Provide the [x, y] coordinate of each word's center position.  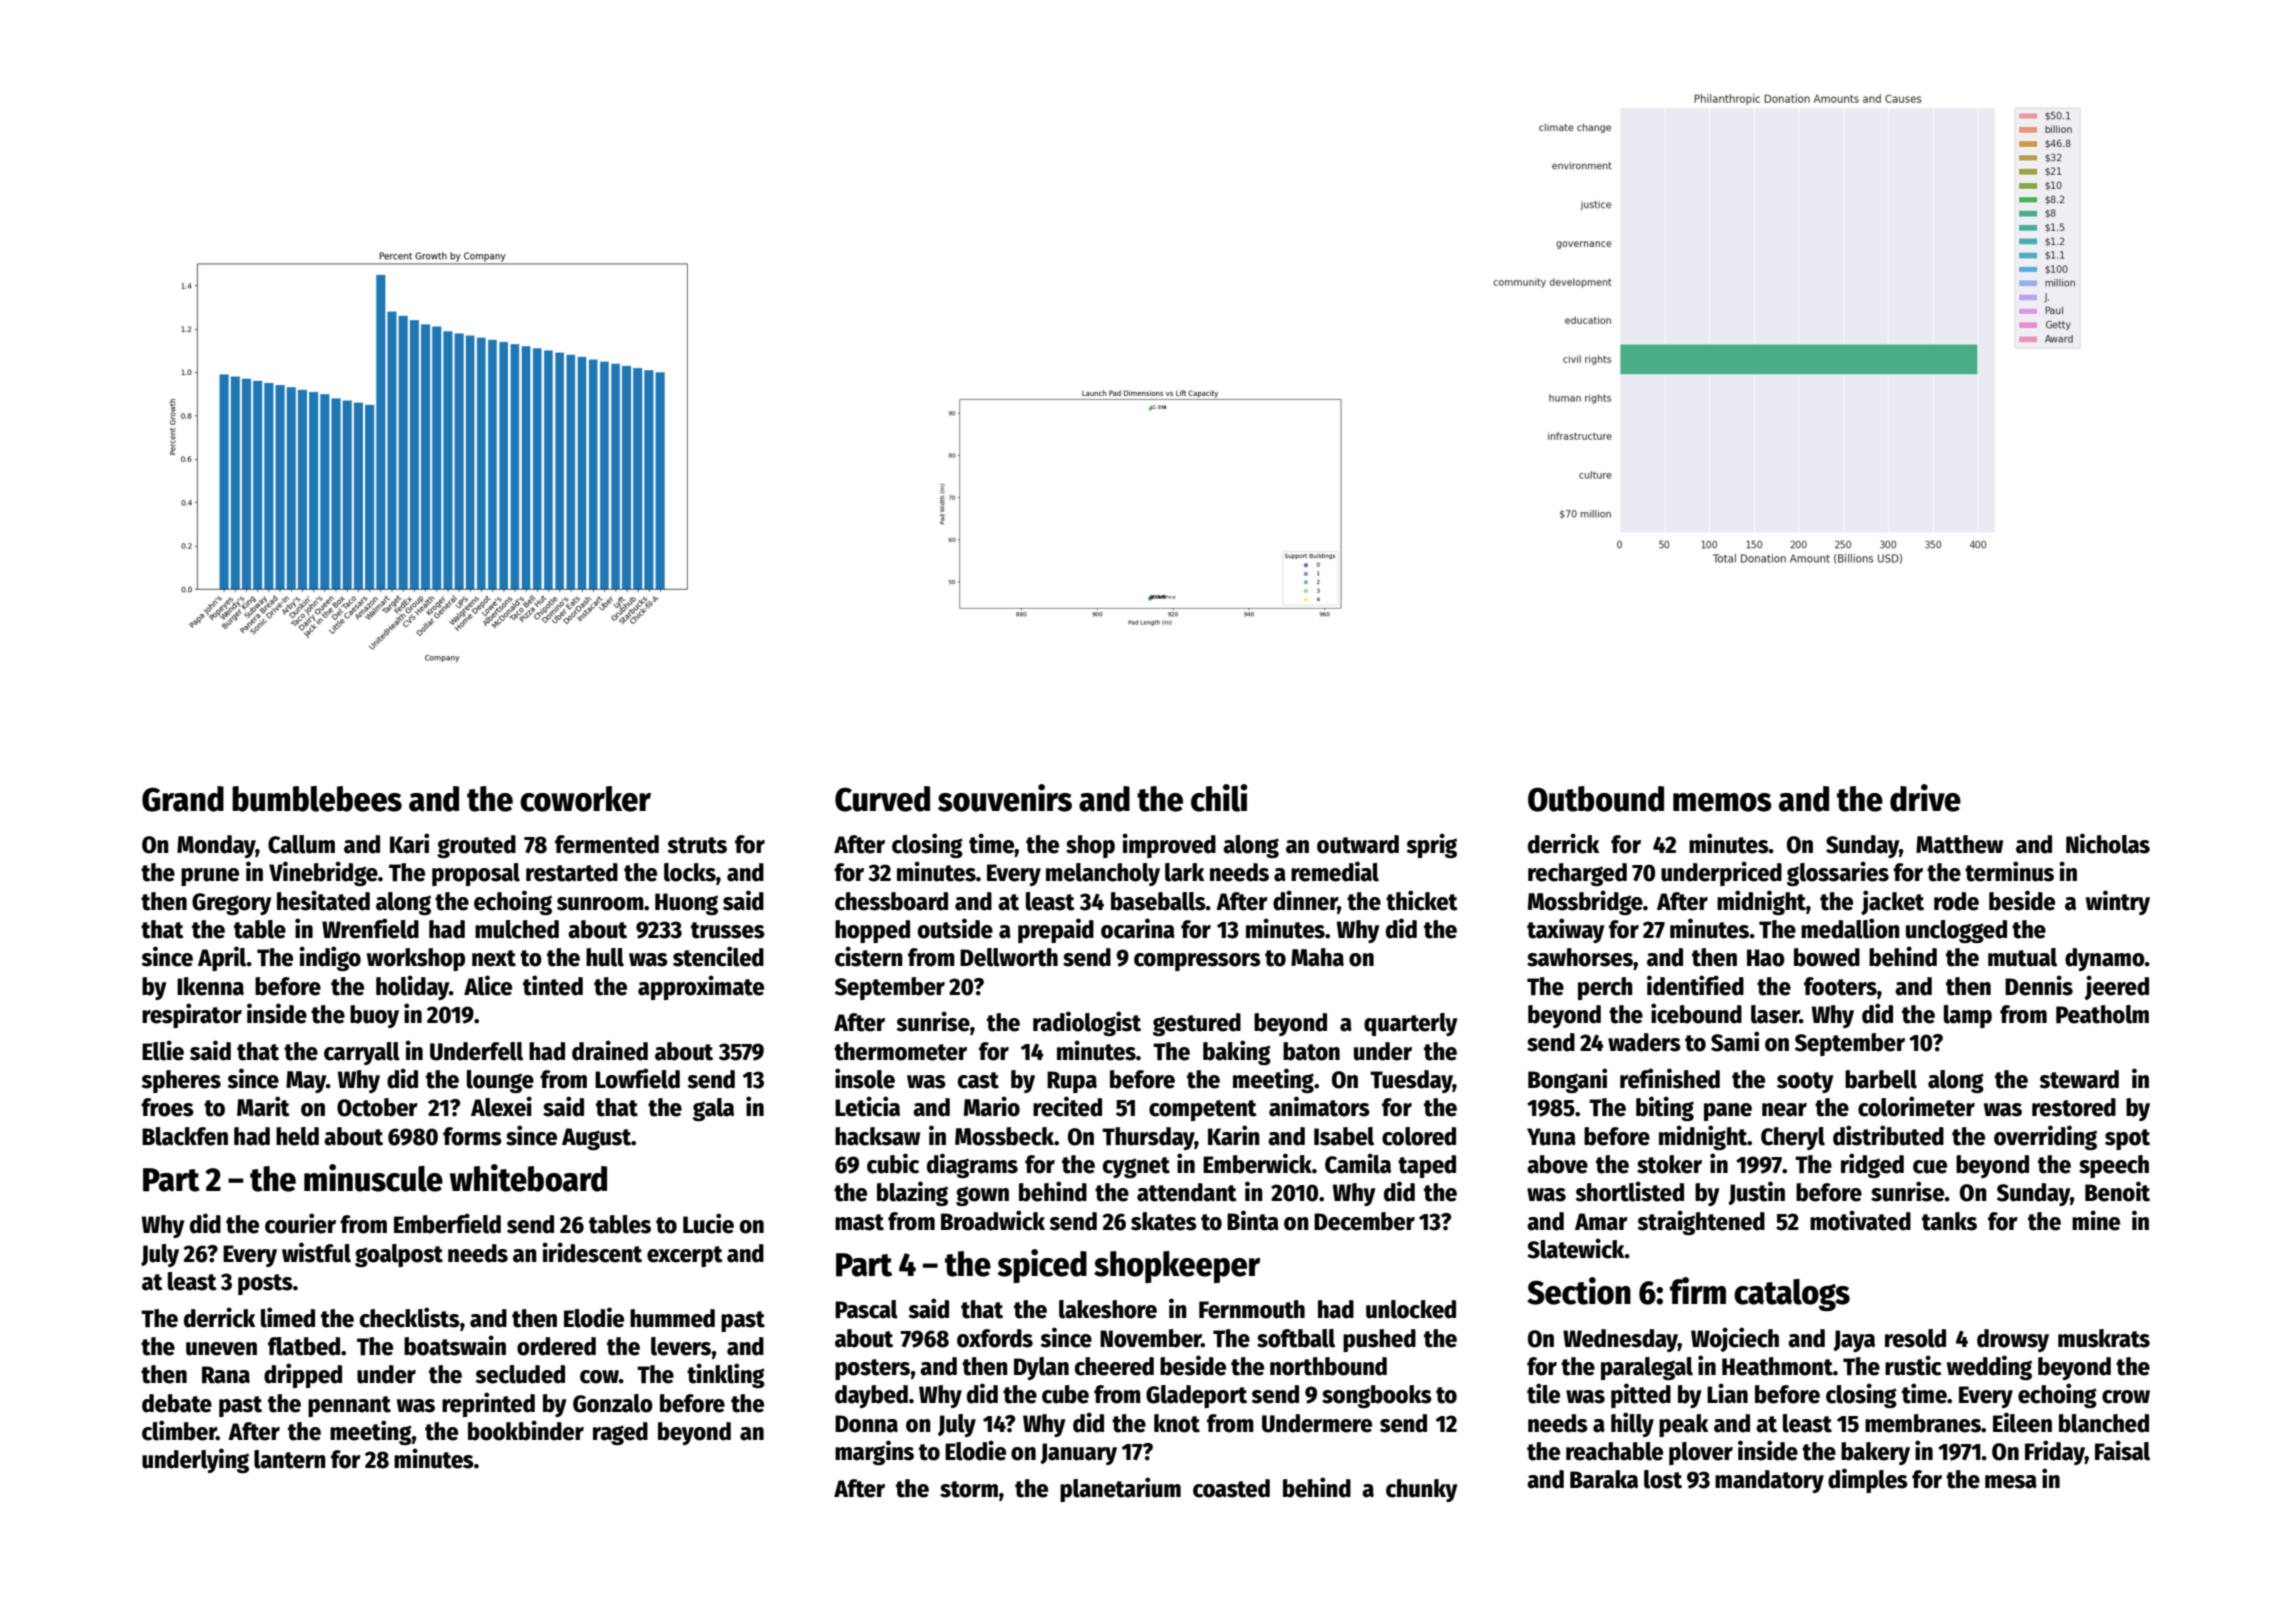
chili [1219, 798]
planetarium [1120, 1489]
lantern [290, 1459]
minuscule [373, 1178]
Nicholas [2108, 843]
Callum [301, 844]
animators [1319, 1106]
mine [2096, 1220]
